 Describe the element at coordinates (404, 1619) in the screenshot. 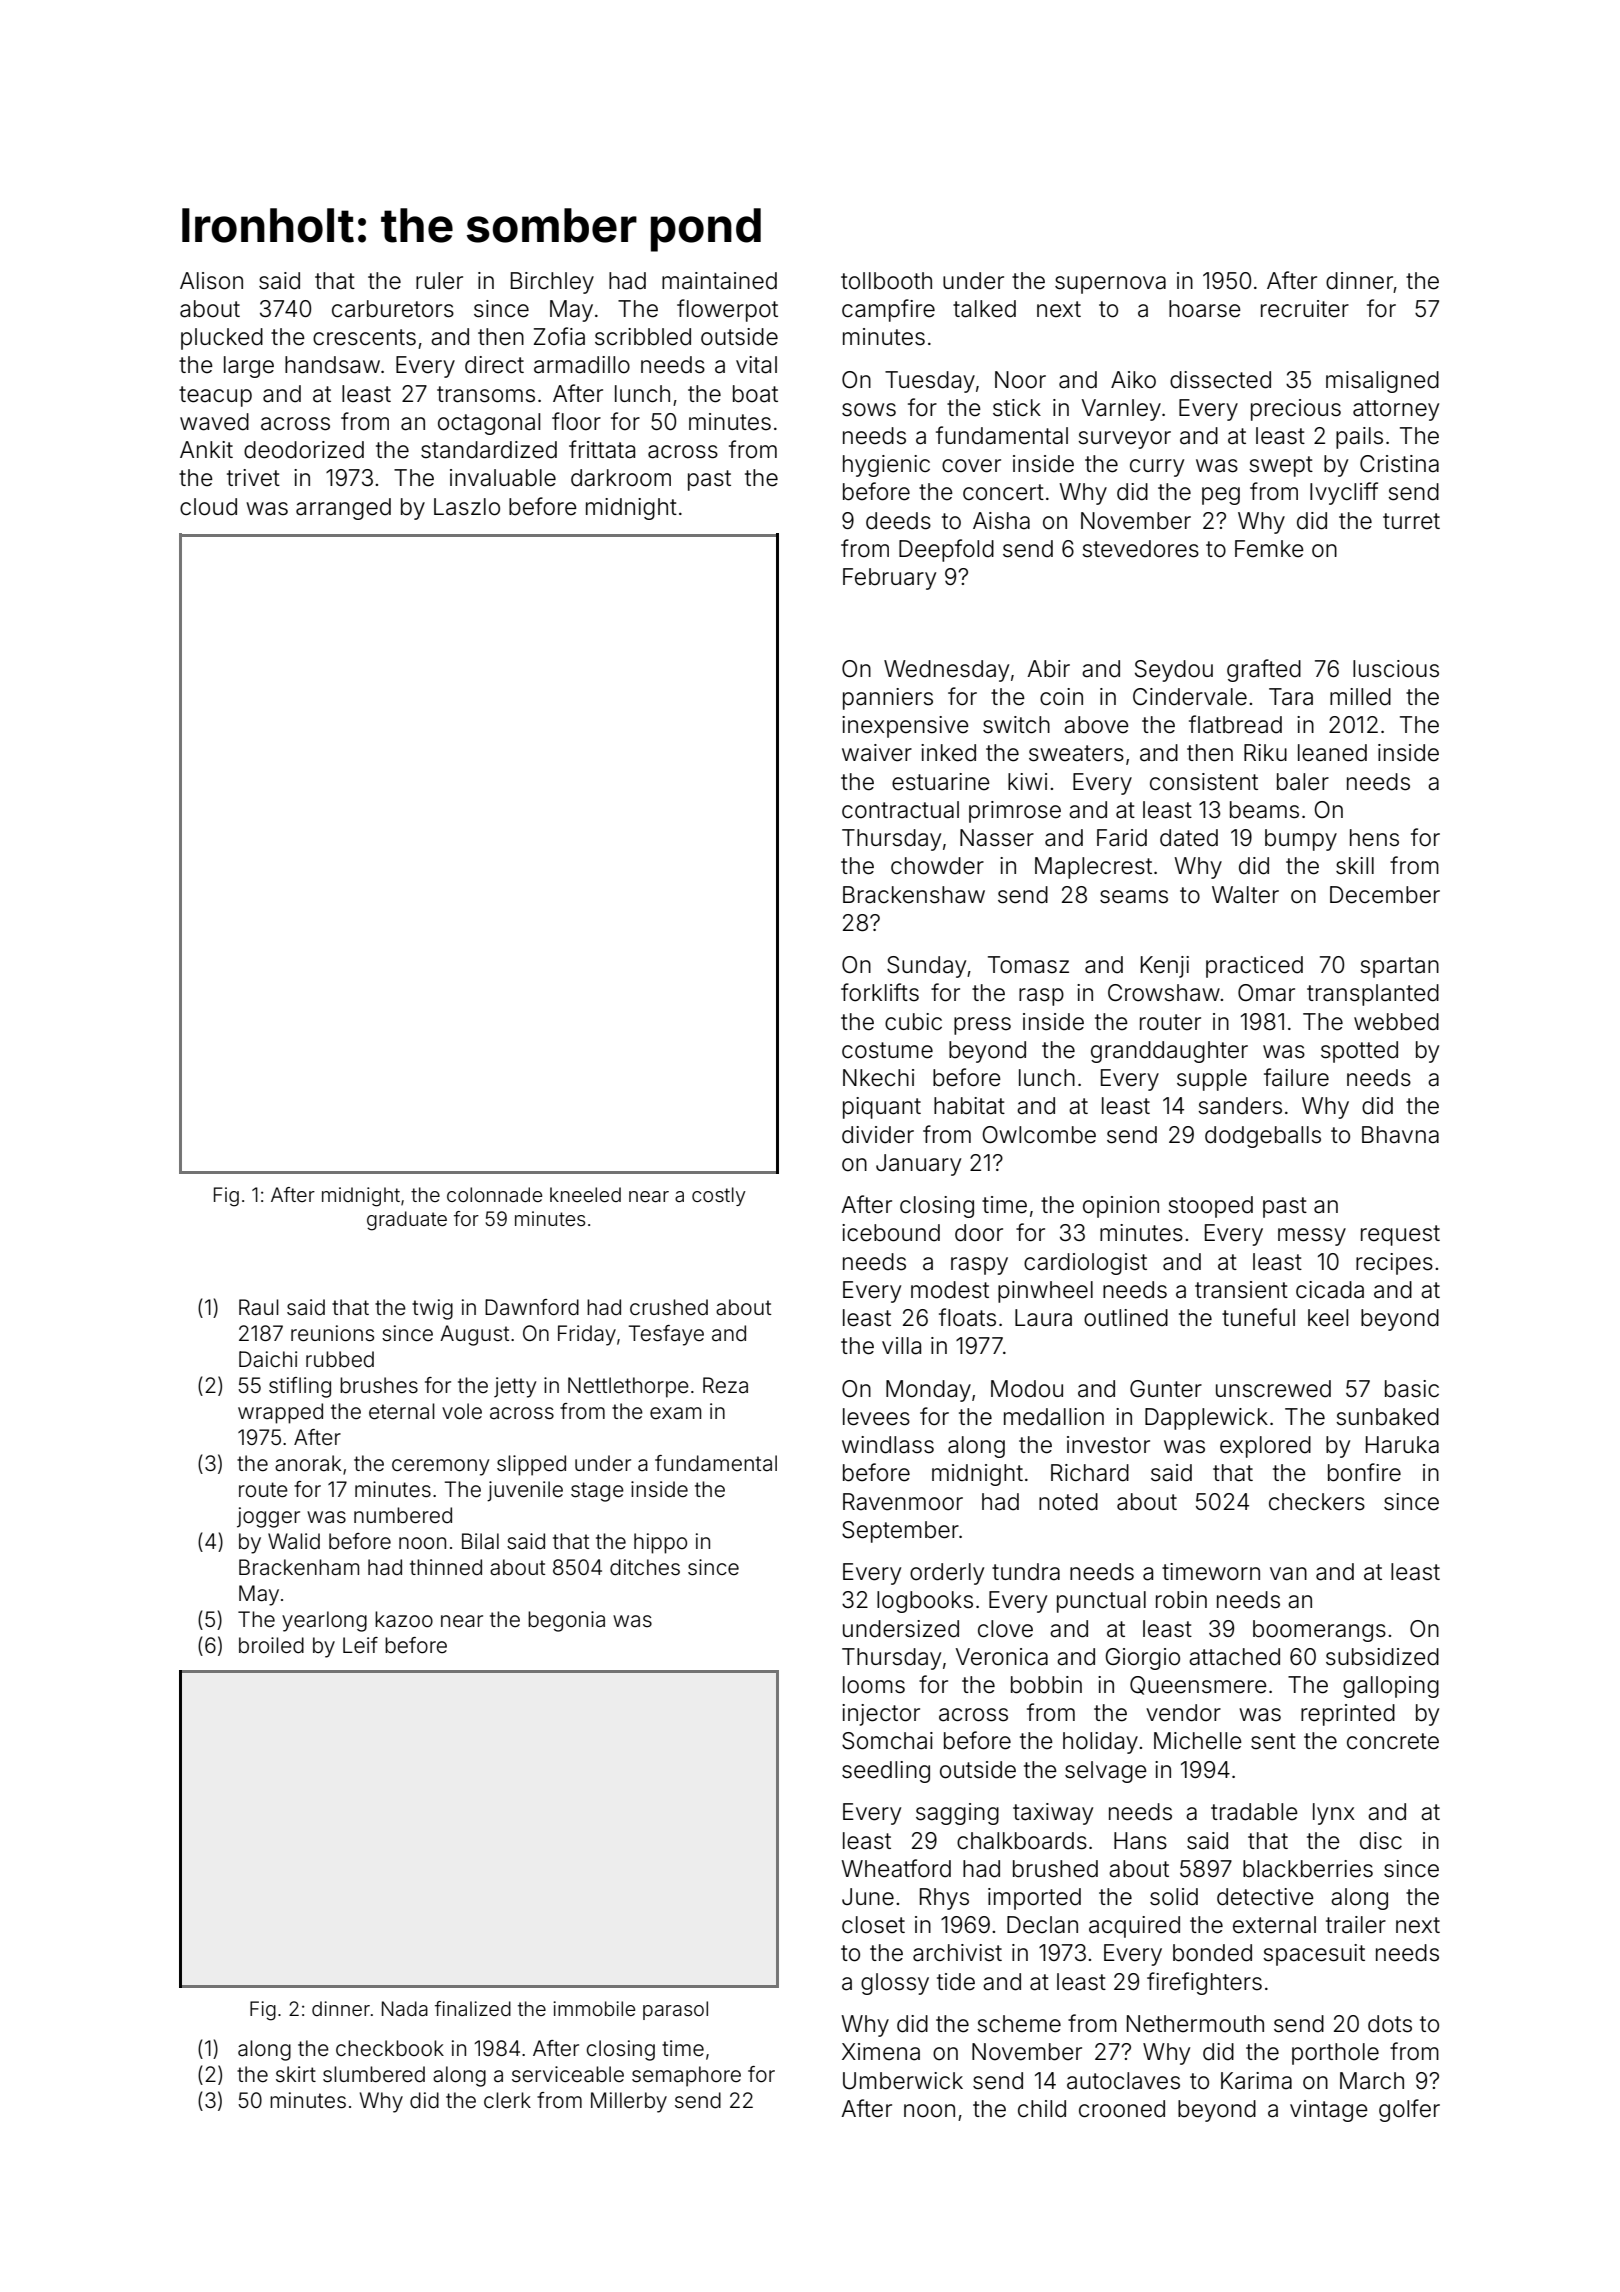

I see `kazoo` at that location.
